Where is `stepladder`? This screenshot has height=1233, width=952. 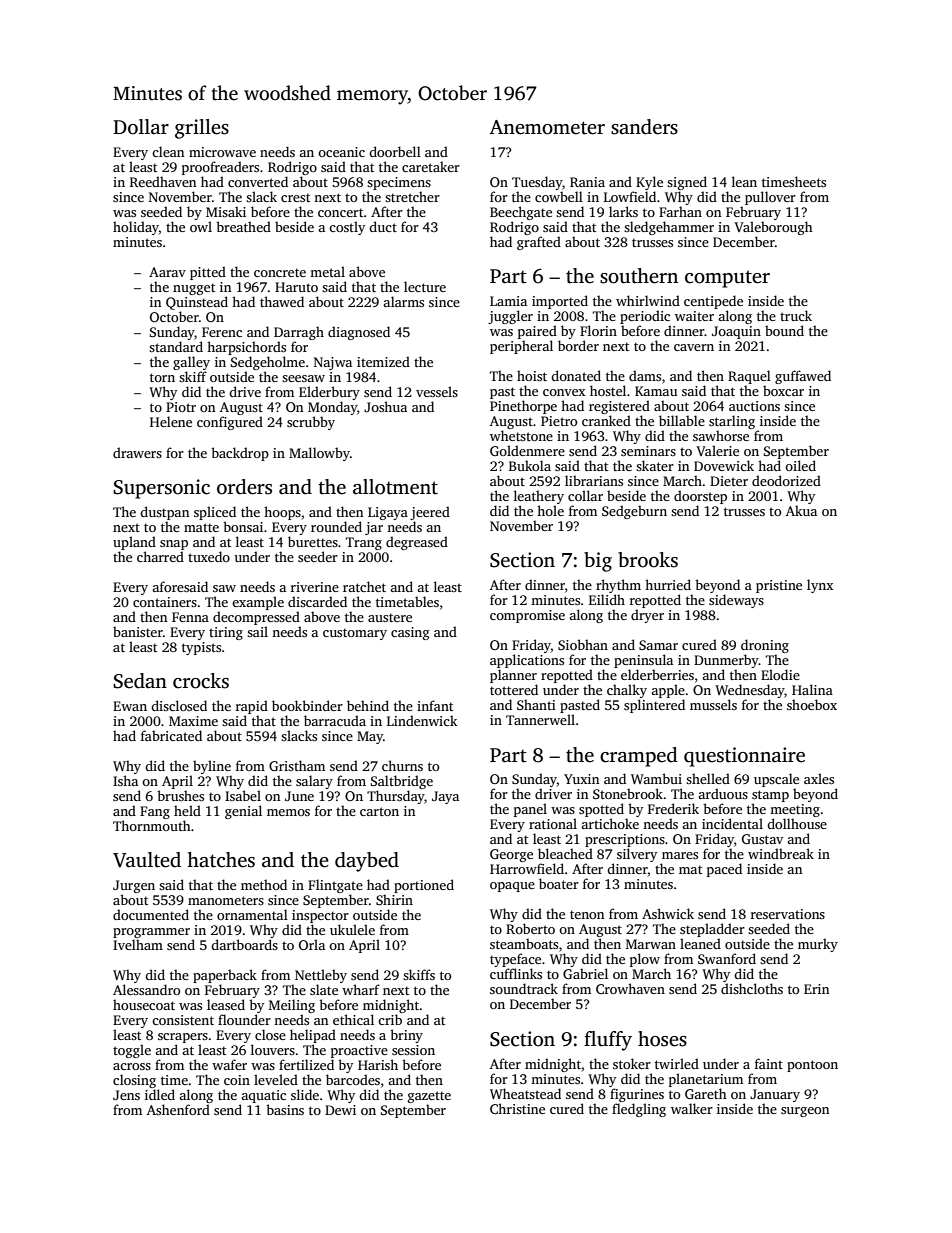
stepladder is located at coordinates (712, 930).
